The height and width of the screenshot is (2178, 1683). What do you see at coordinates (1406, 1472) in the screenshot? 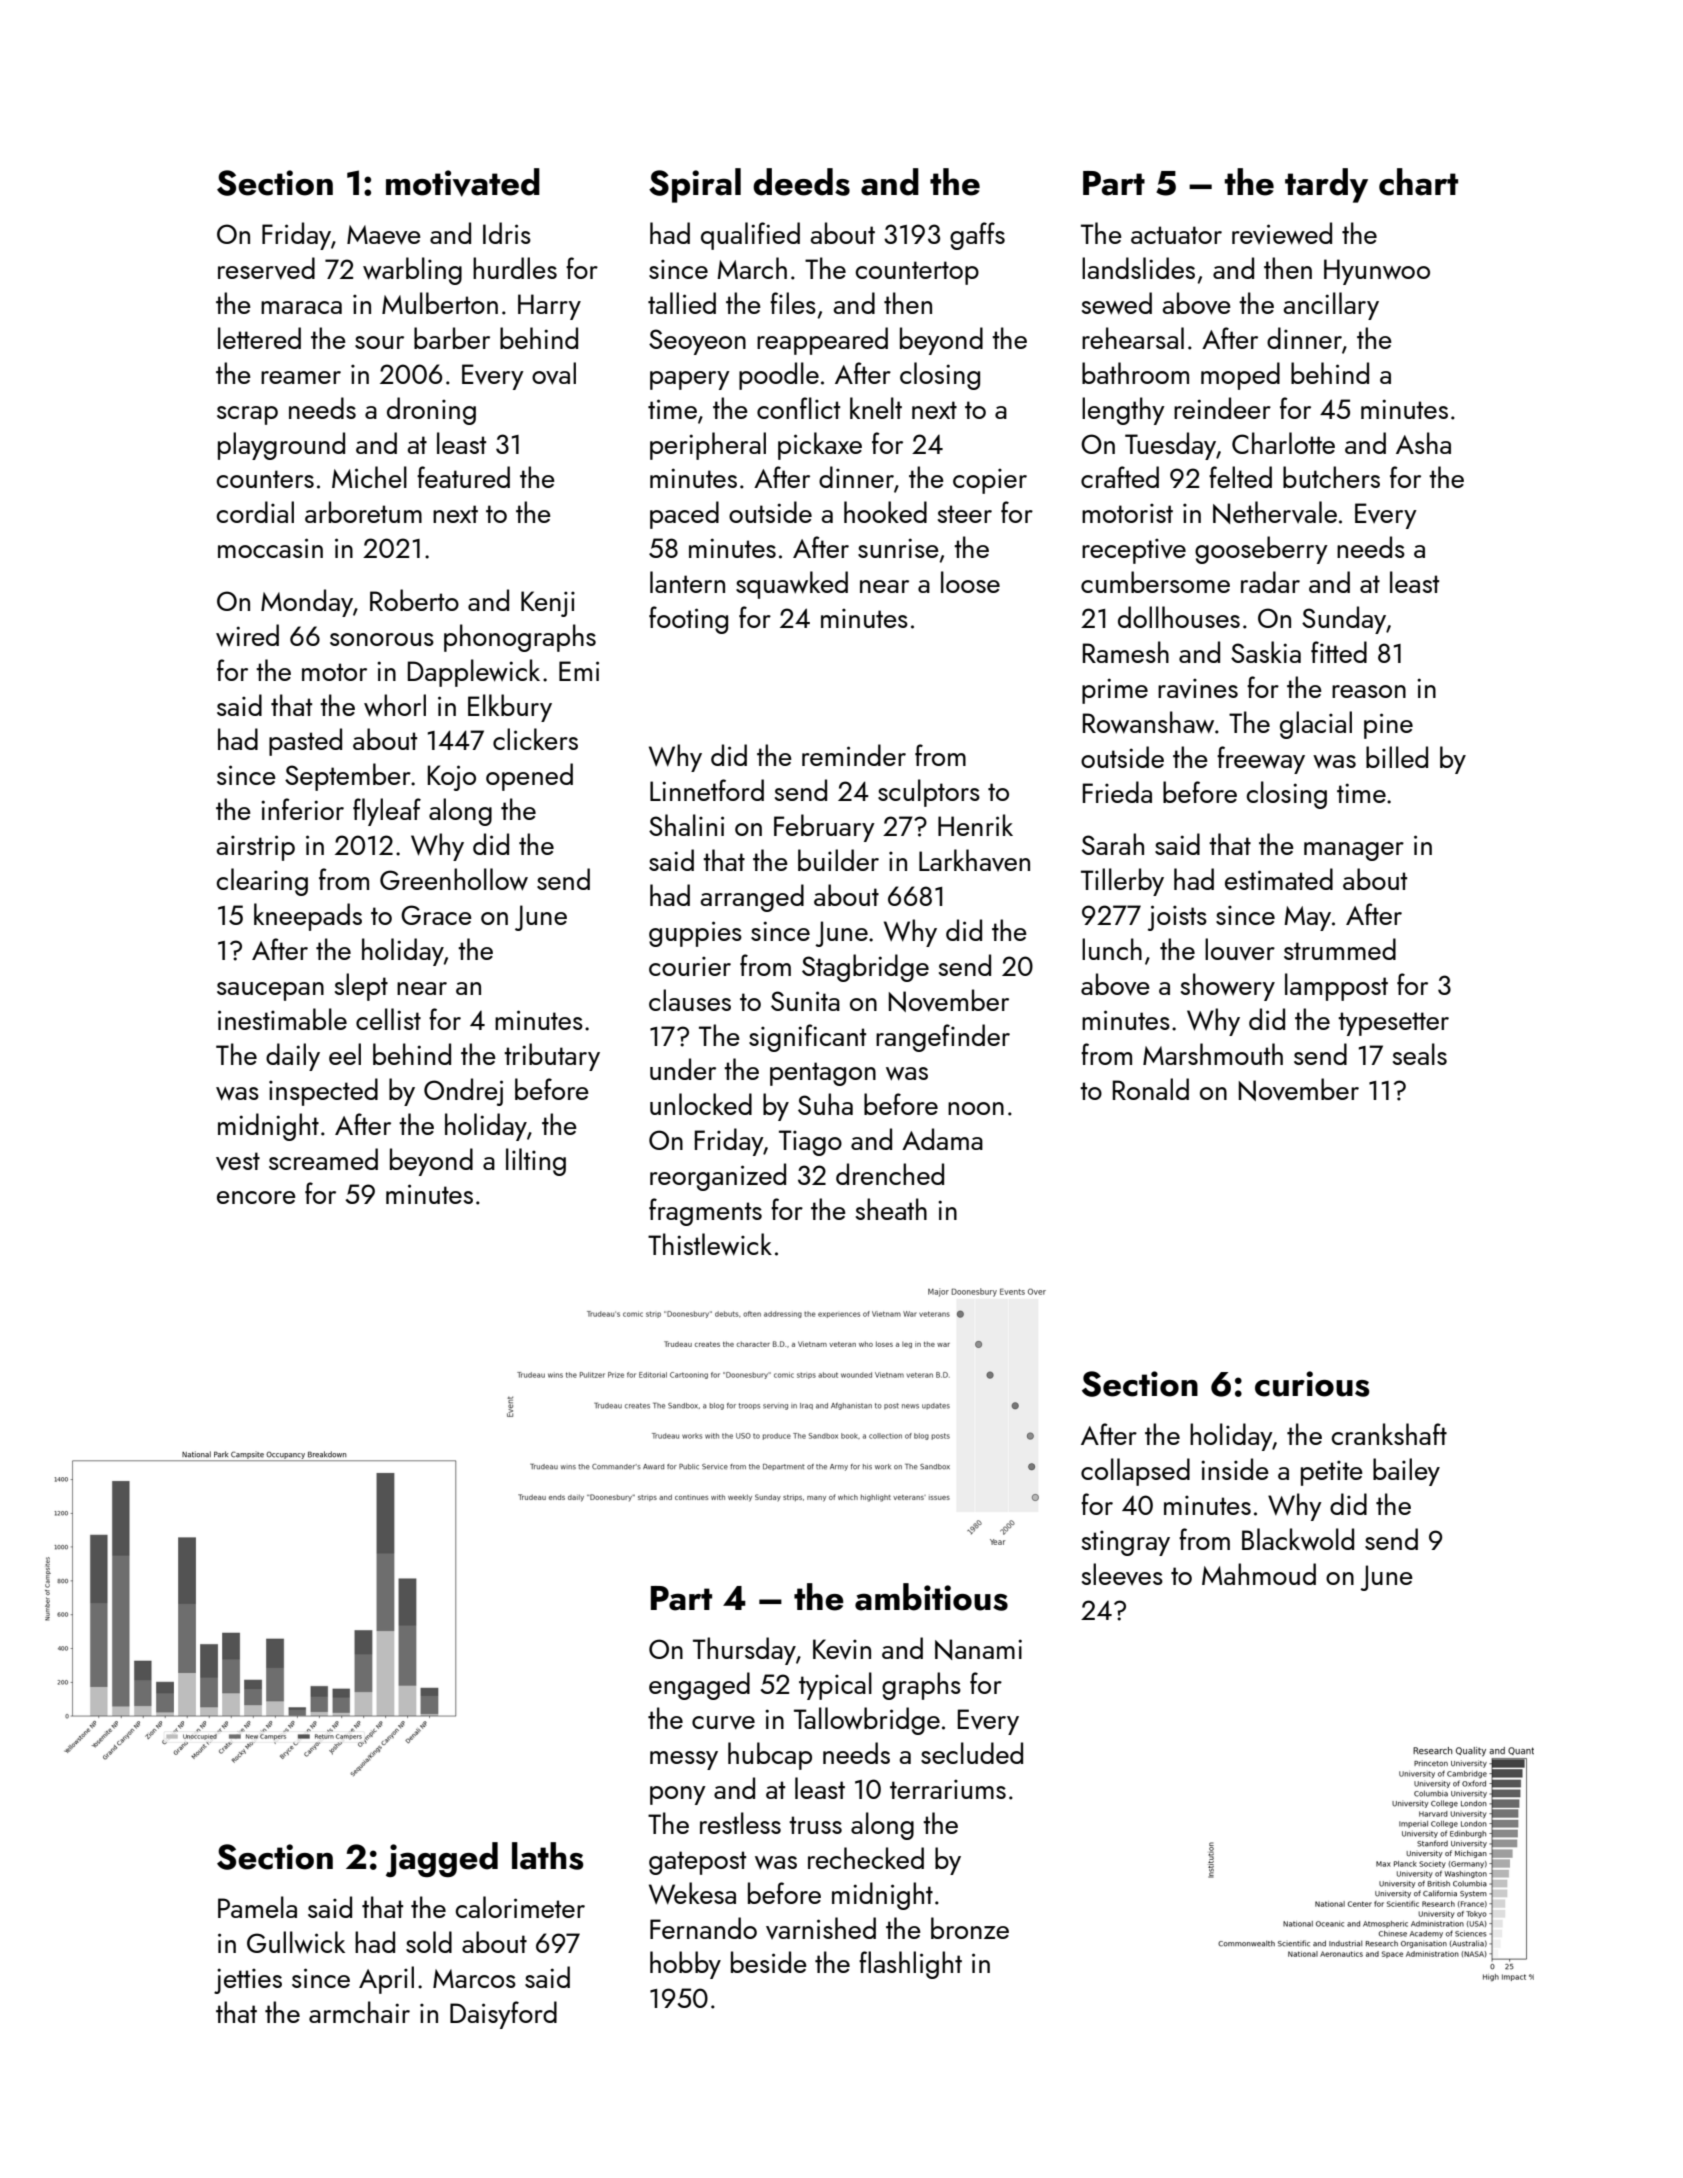
I see `bailey` at bounding box center [1406, 1472].
